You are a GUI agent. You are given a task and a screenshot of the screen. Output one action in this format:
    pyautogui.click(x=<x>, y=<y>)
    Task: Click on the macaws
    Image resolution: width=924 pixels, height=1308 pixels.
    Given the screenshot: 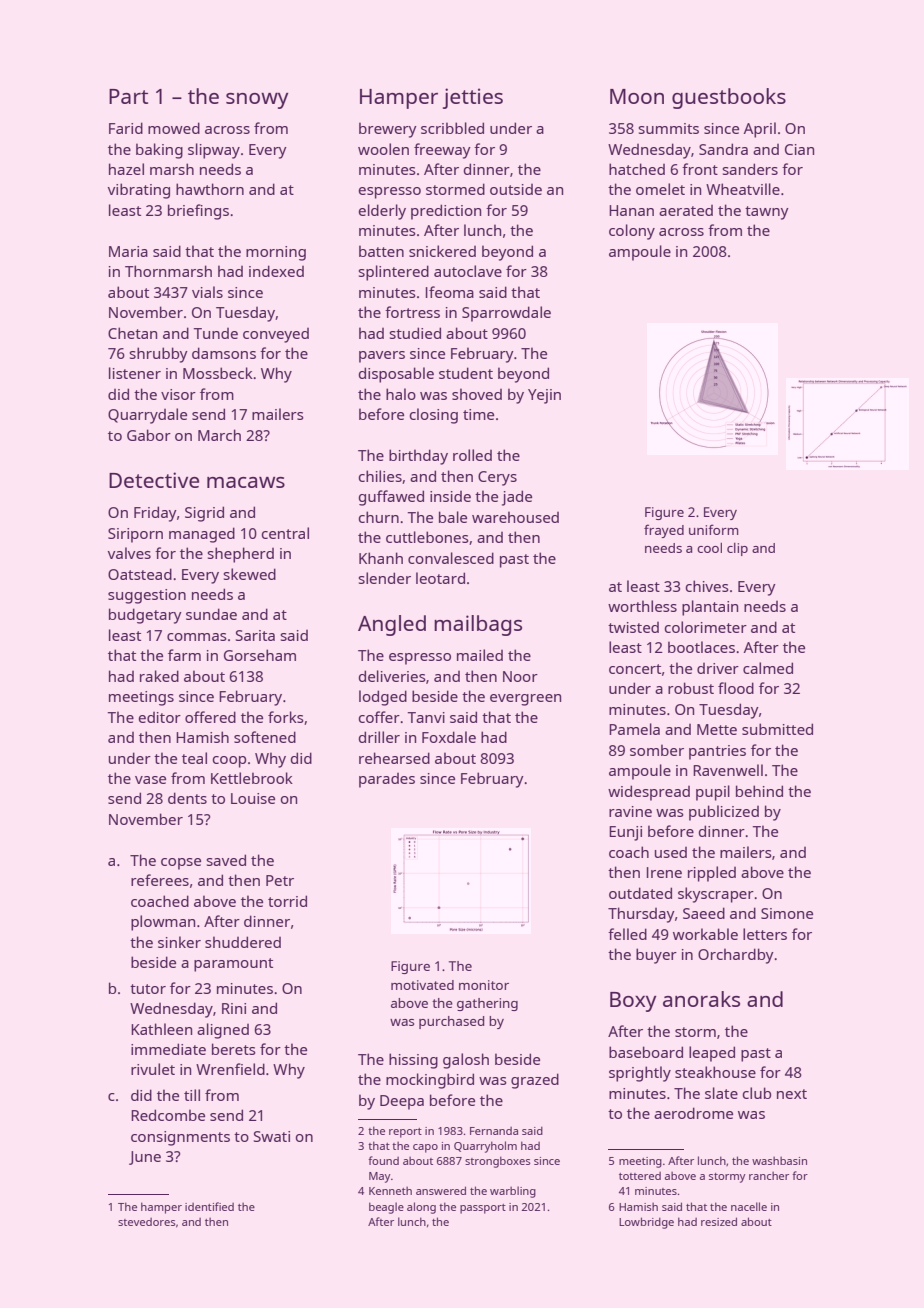 What is the action you would take?
    pyautogui.click(x=246, y=482)
